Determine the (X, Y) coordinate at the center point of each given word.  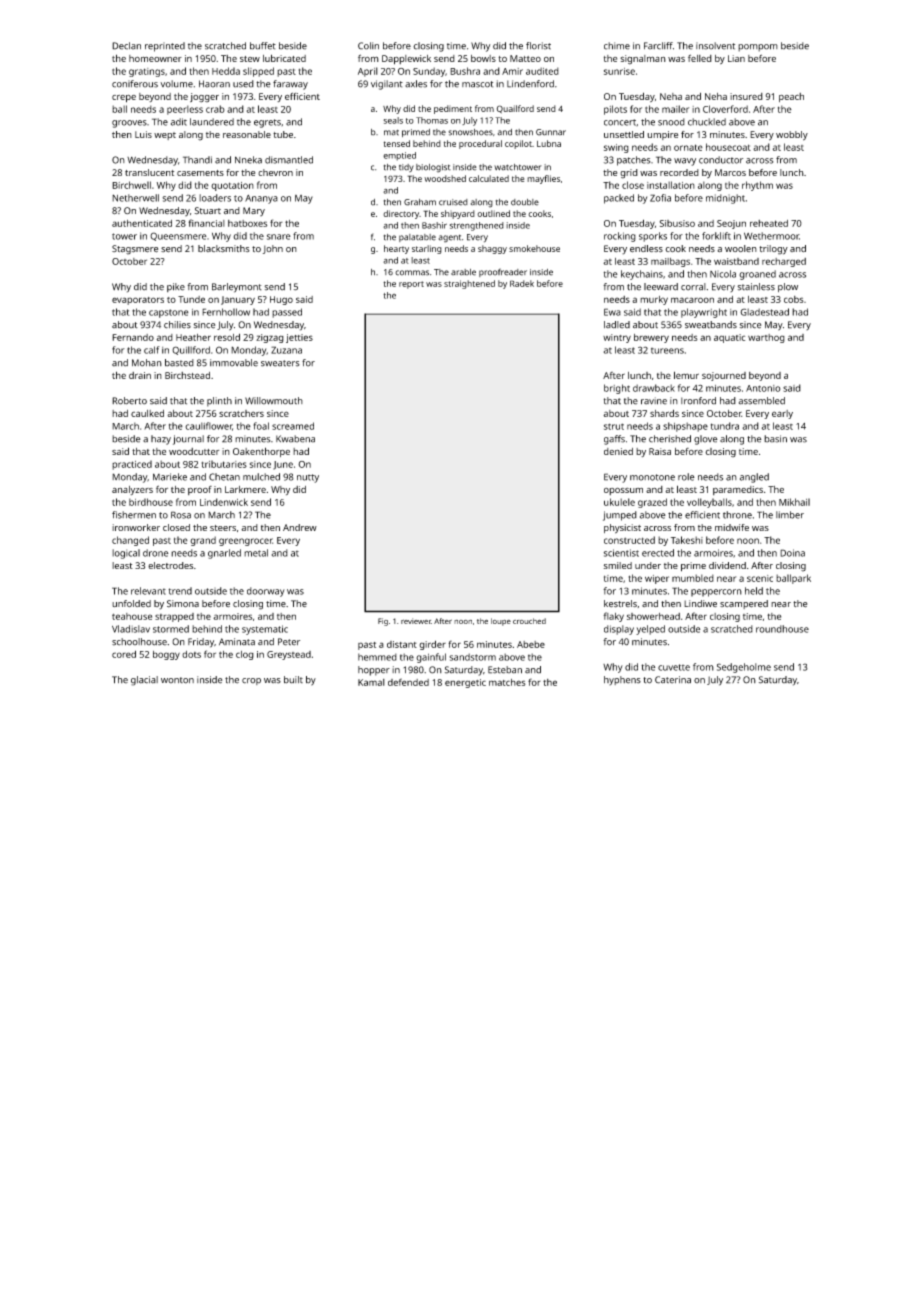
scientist (621, 553)
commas (412, 273)
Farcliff (658, 46)
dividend (727, 565)
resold (227, 337)
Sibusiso (677, 223)
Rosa (181, 515)
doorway (266, 592)
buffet (263, 46)
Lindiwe (700, 604)
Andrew (300, 527)
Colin (368, 46)
